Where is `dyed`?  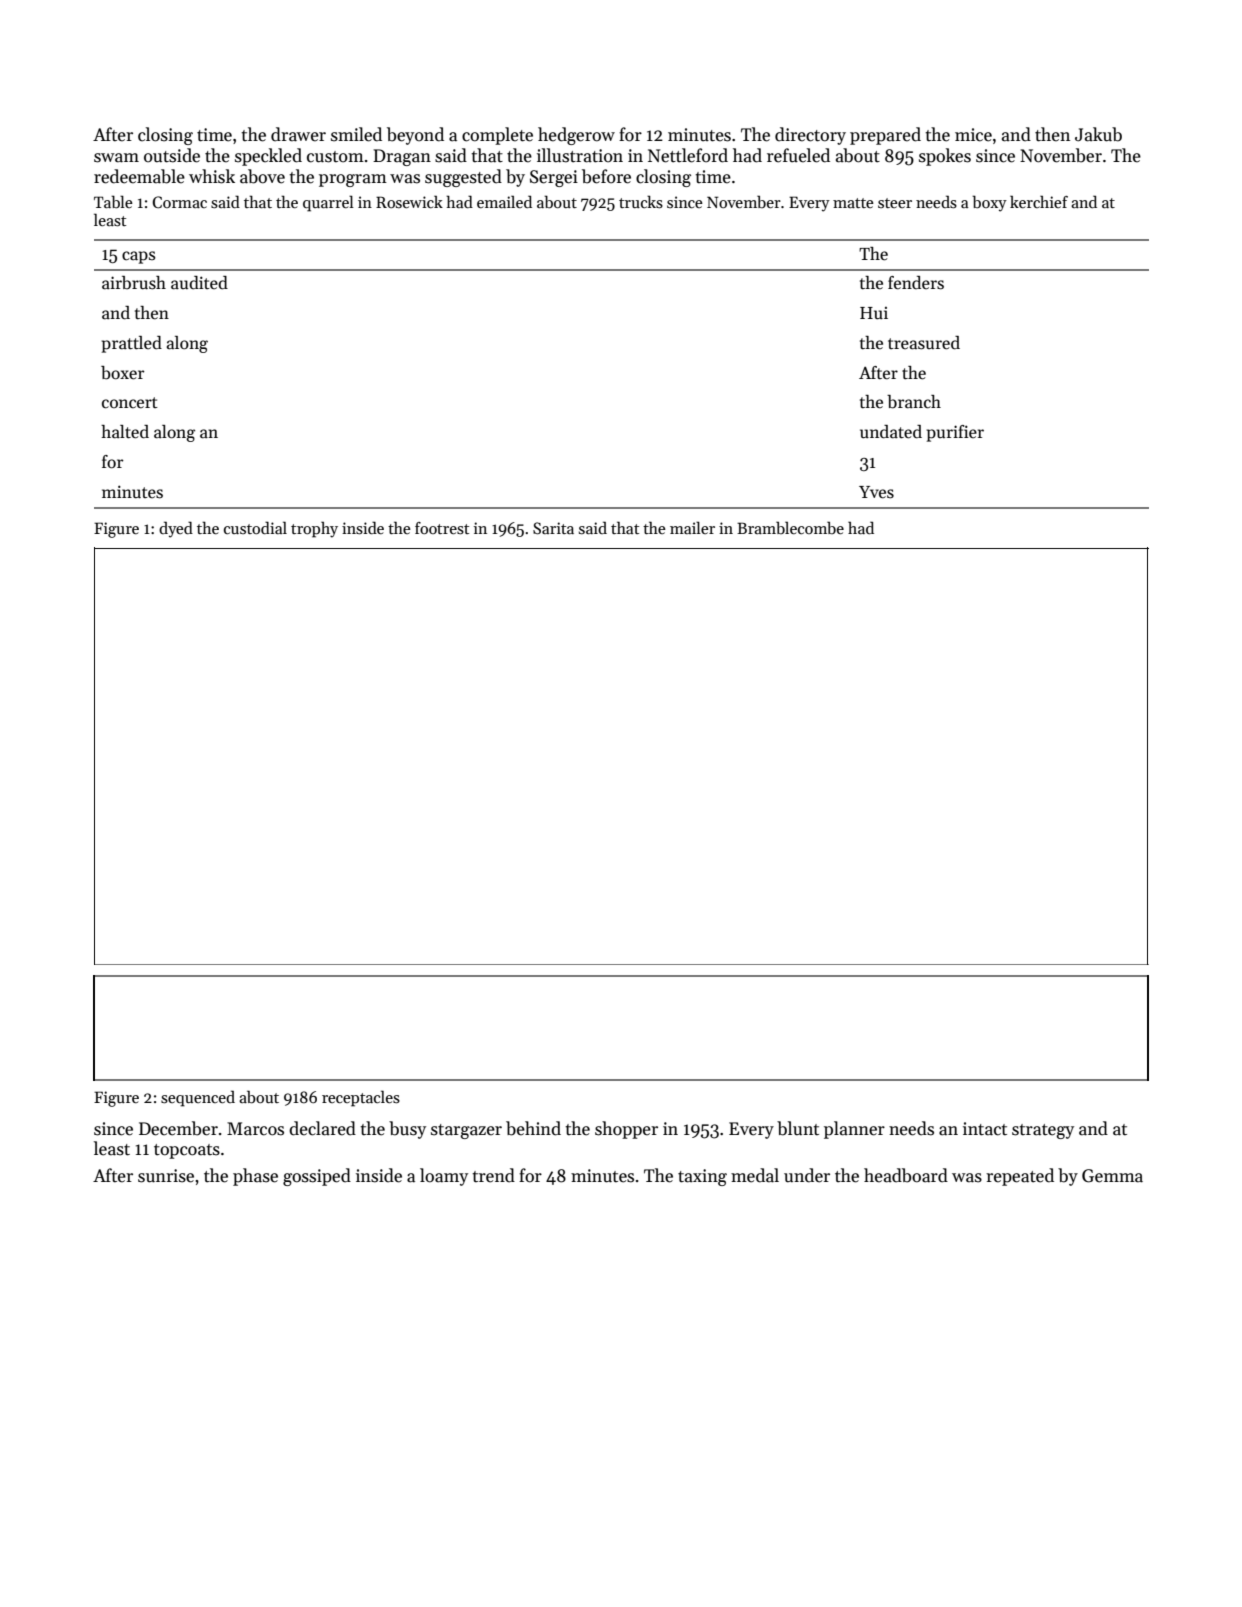
dyed is located at coordinates (176, 529).
